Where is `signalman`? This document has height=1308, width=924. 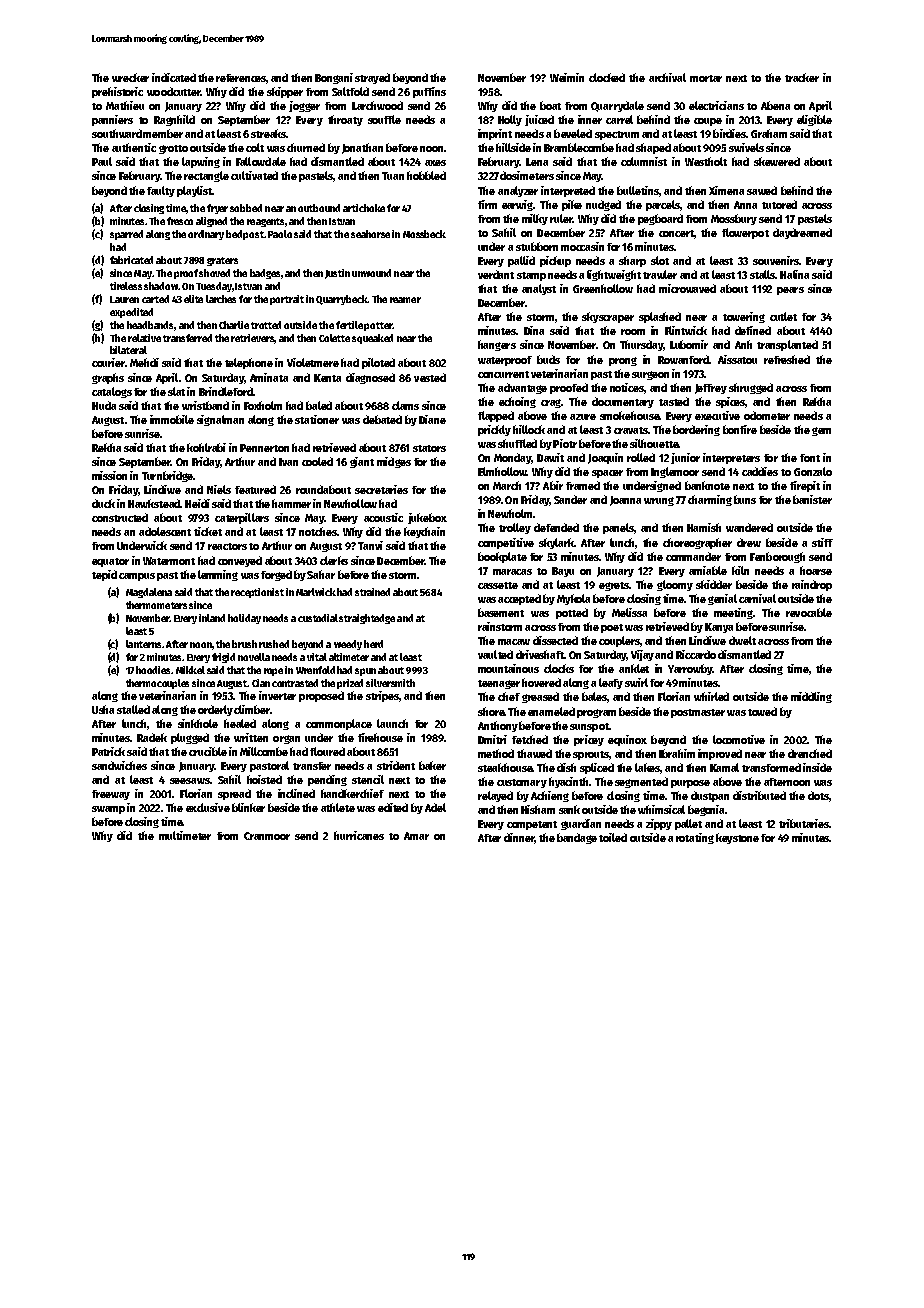
signalman is located at coordinates (220, 420).
